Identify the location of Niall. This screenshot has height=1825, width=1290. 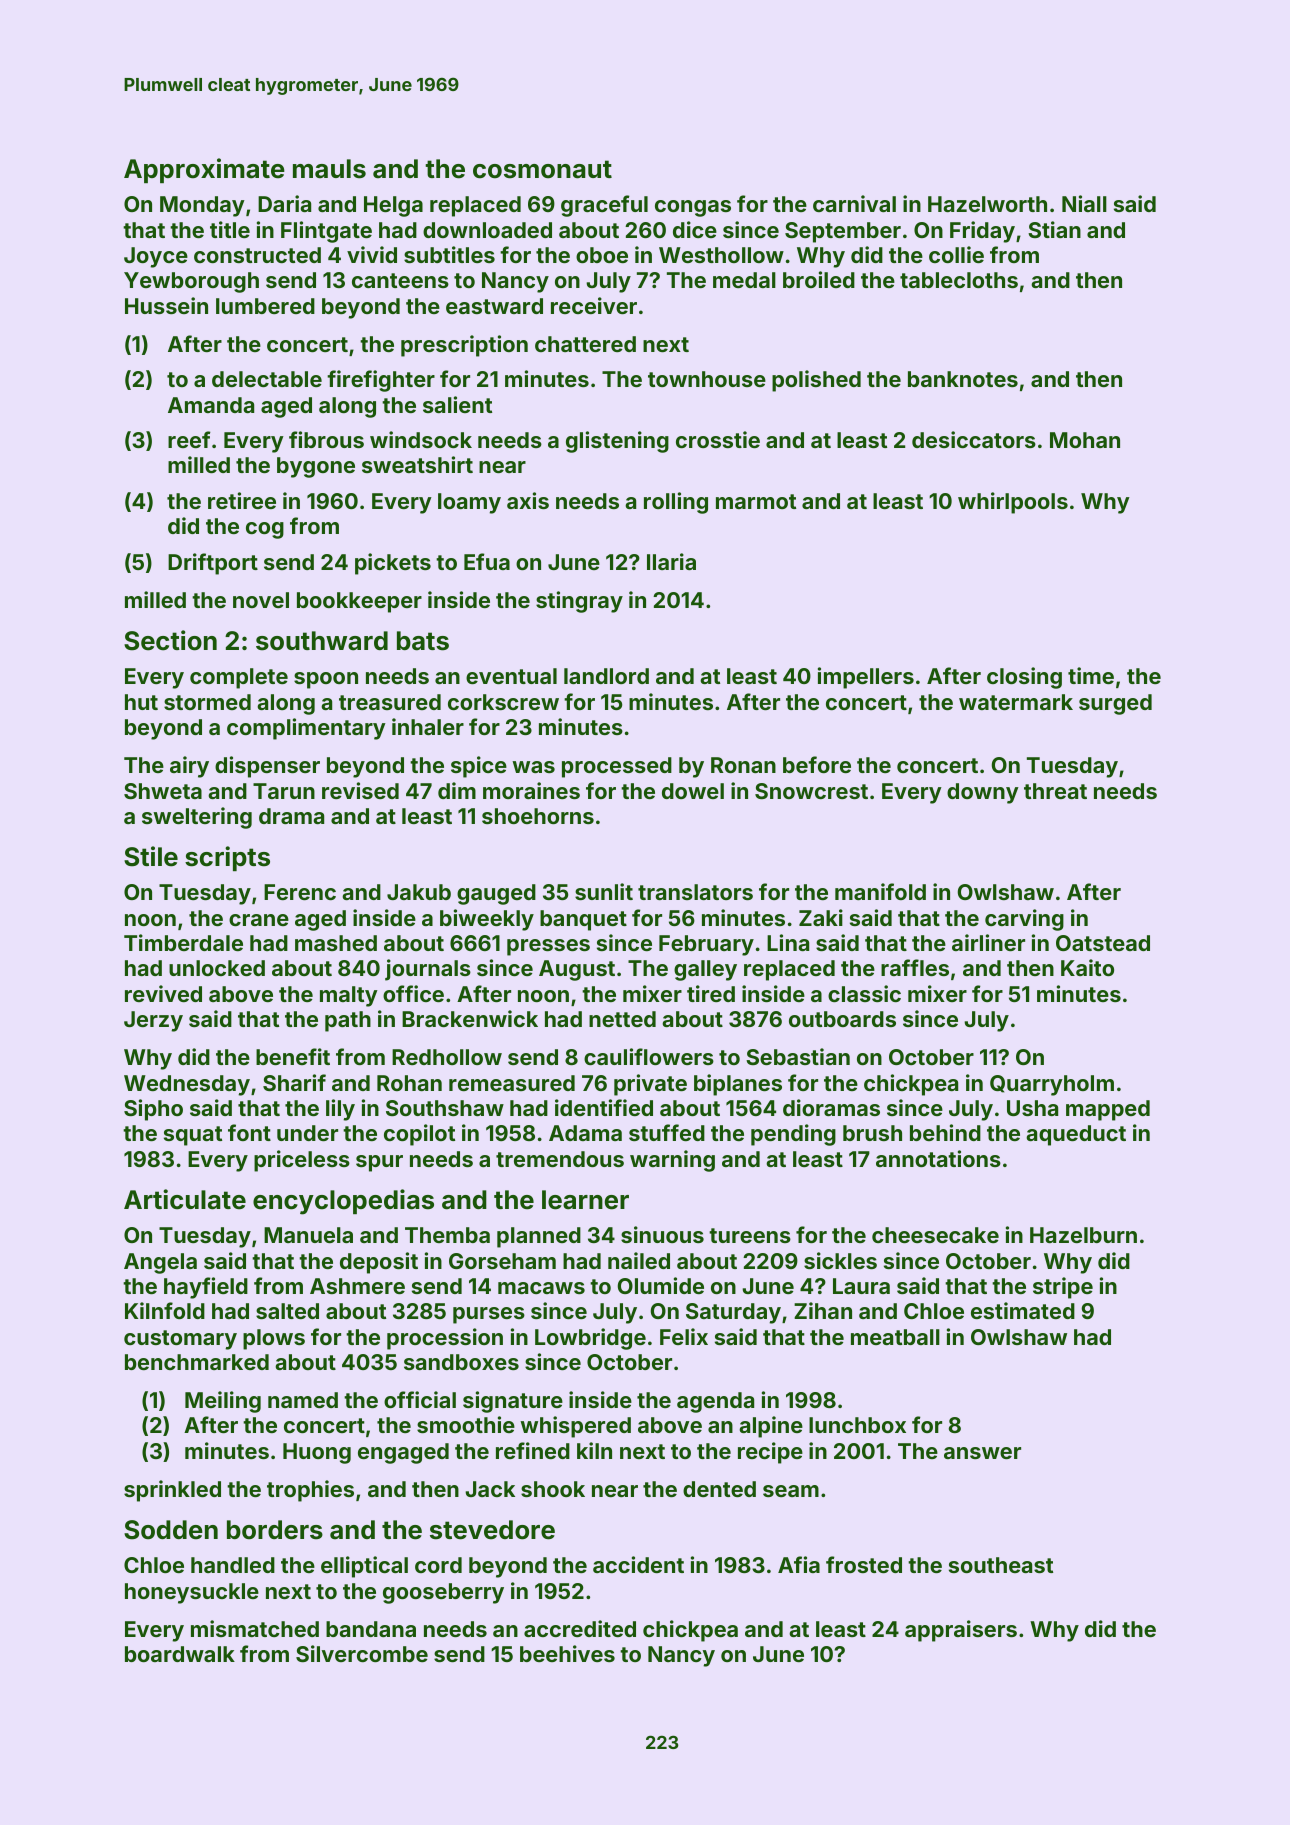
(1084, 203).
